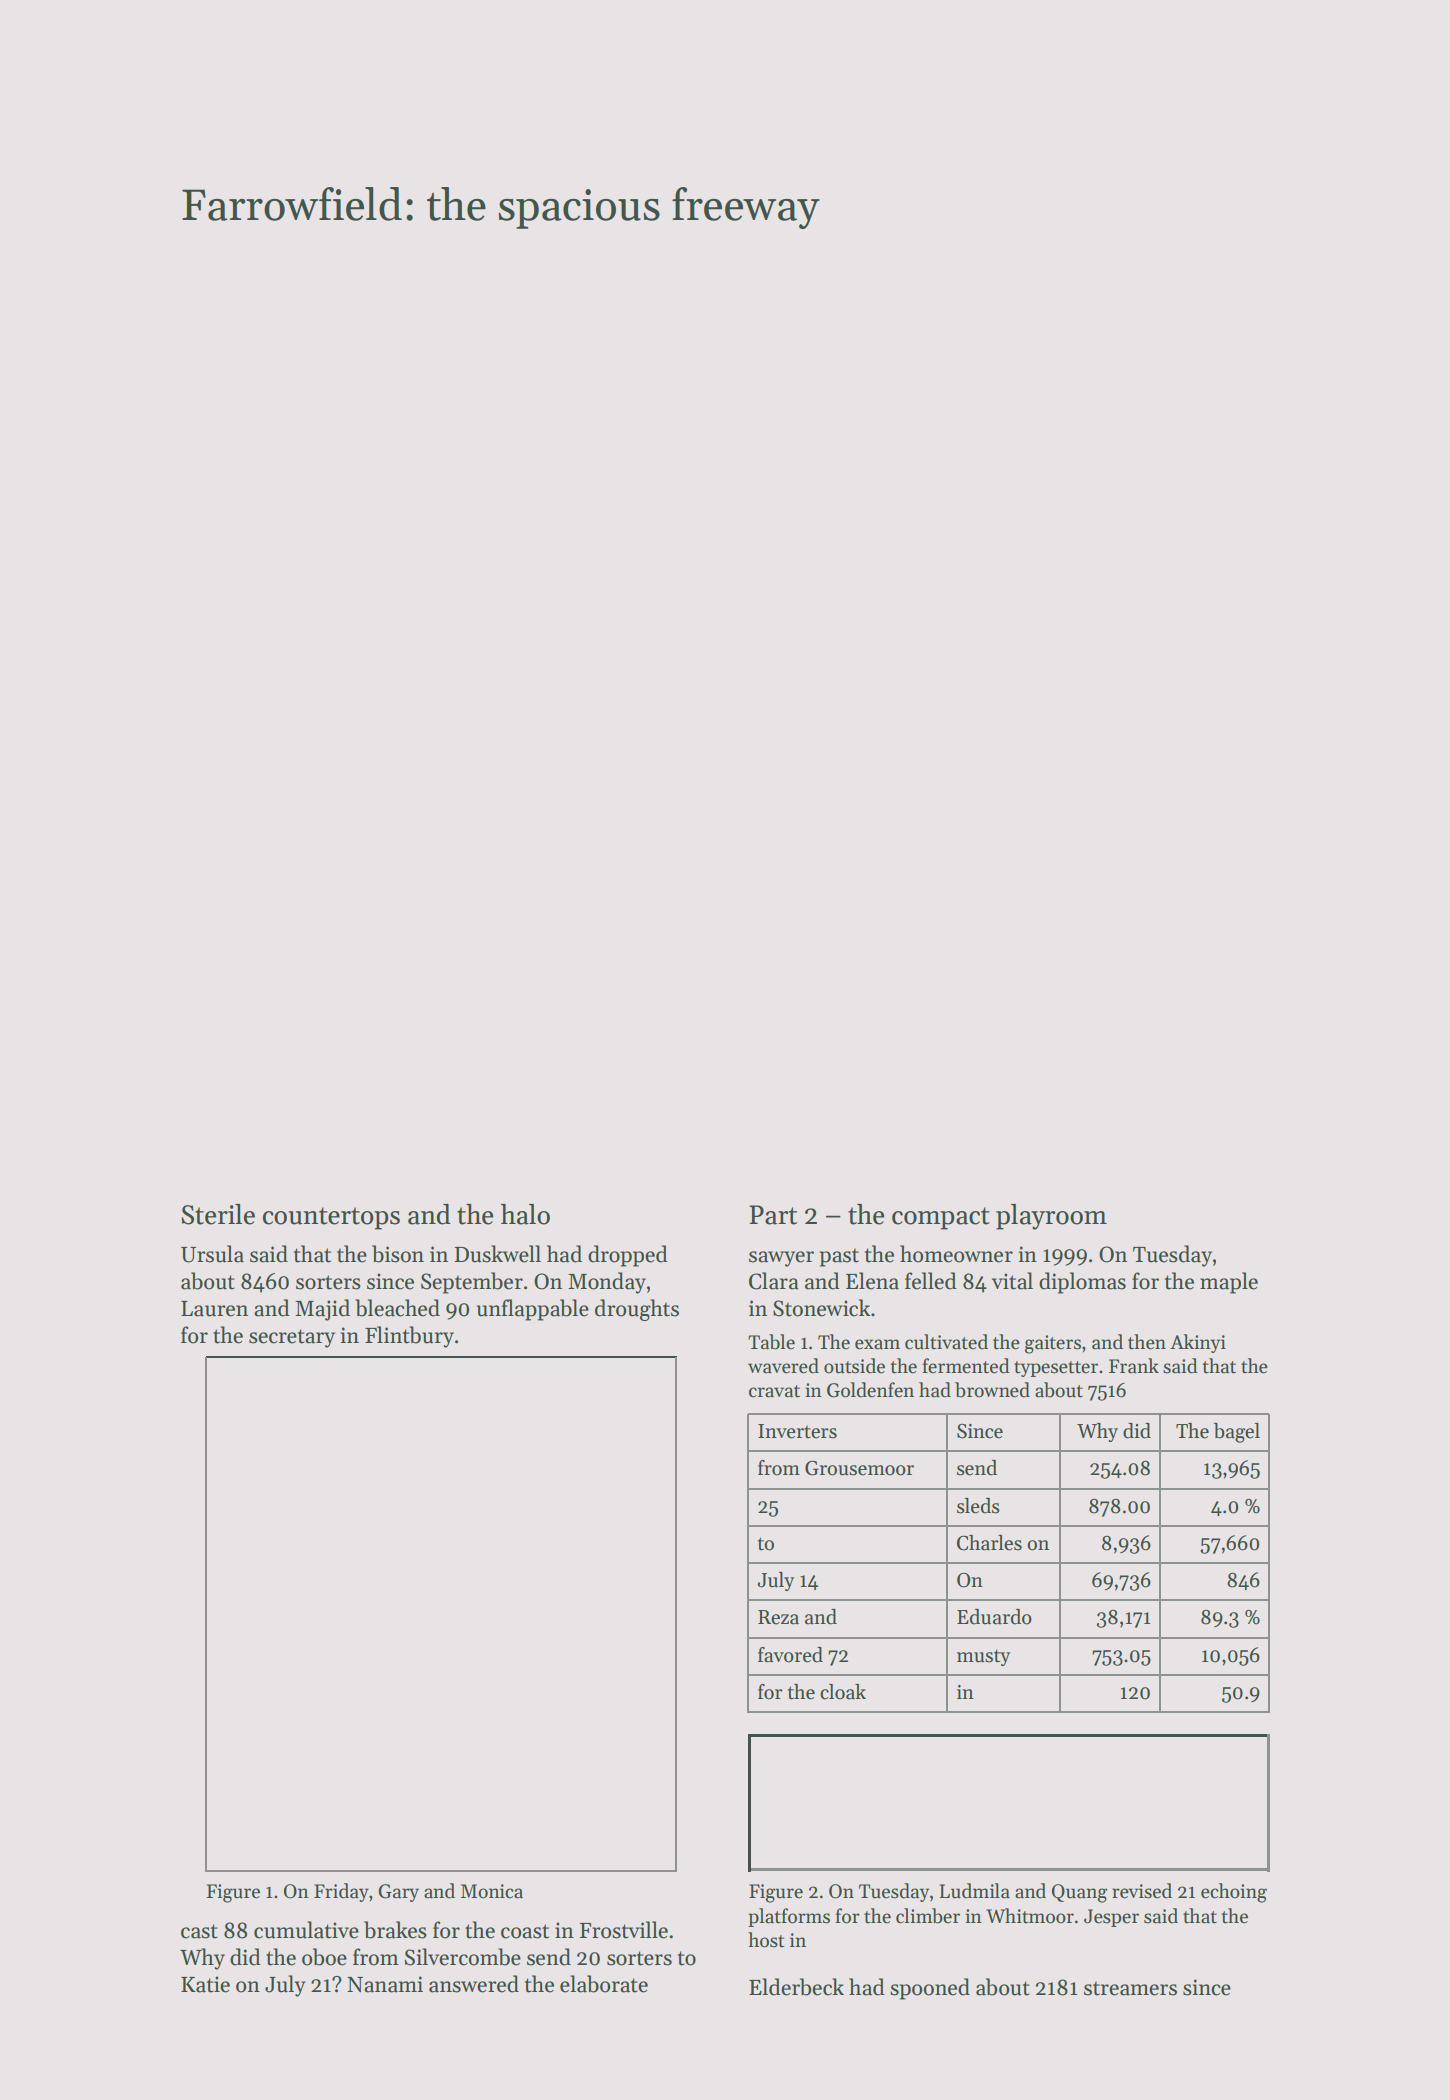 The width and height of the screenshot is (1450, 2100). I want to click on Monica, so click(492, 1891).
